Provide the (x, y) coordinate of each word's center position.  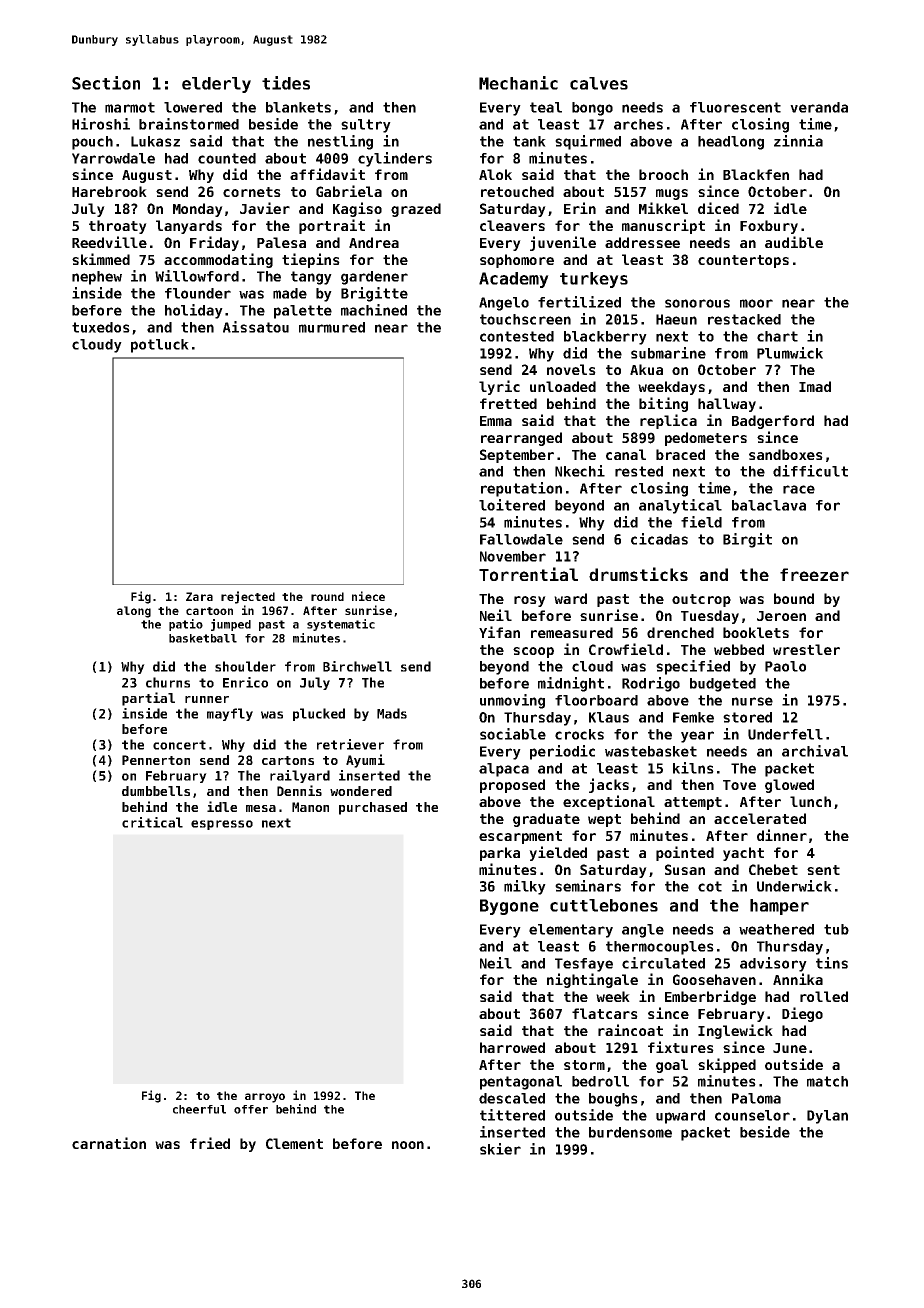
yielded (558, 853)
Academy (514, 280)
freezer (814, 574)
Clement (294, 1143)
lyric (499, 387)
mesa (261, 808)
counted (227, 158)
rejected (248, 597)
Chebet (773, 869)
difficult (810, 471)
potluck (160, 346)
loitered (512, 505)
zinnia (798, 141)
